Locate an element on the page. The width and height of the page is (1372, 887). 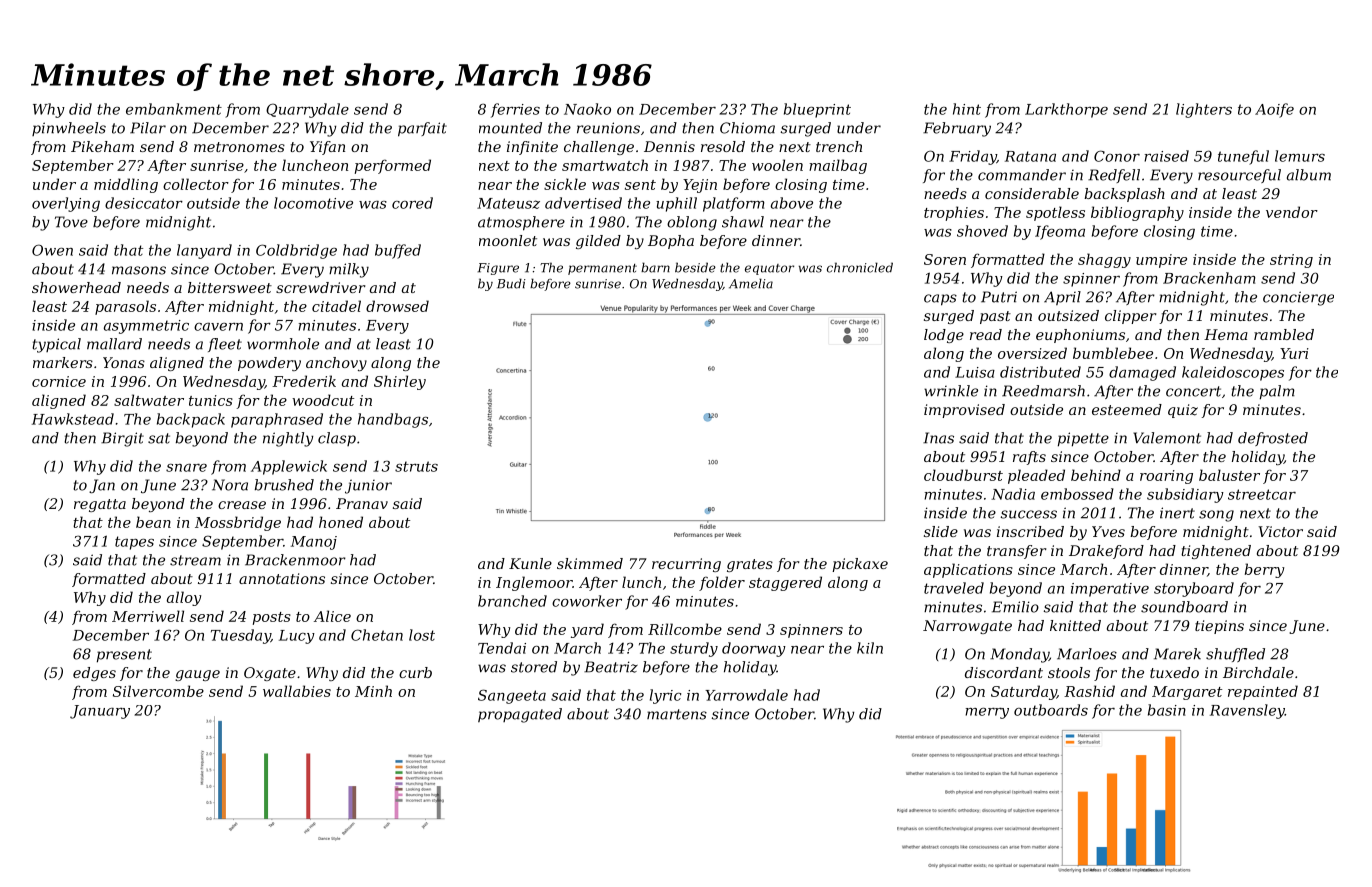
Dennis is located at coordinates (669, 146).
